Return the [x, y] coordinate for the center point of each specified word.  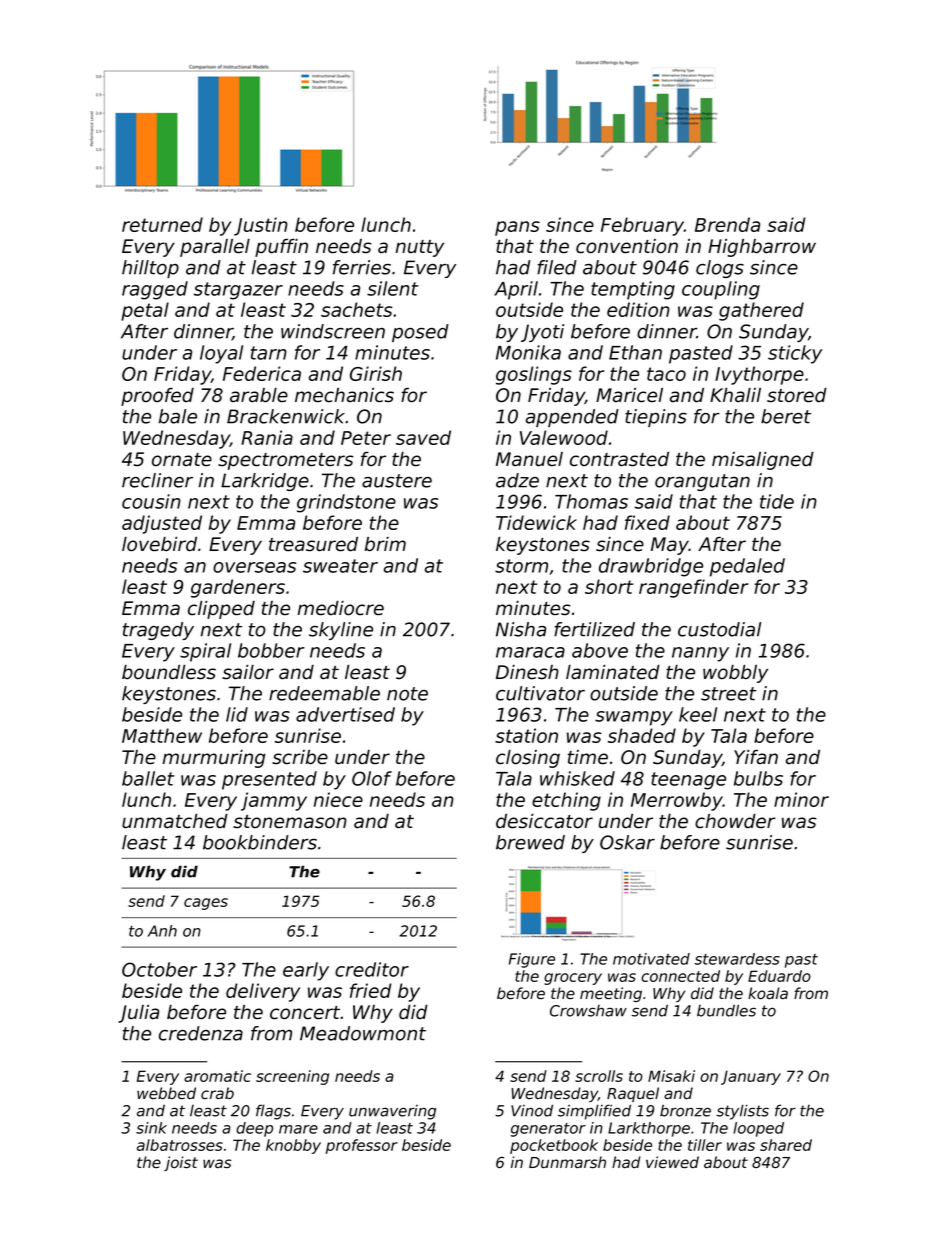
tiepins [656, 418]
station [526, 735]
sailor [248, 672]
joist [181, 1163]
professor [362, 1146]
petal [145, 311]
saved [423, 437]
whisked [577, 778]
